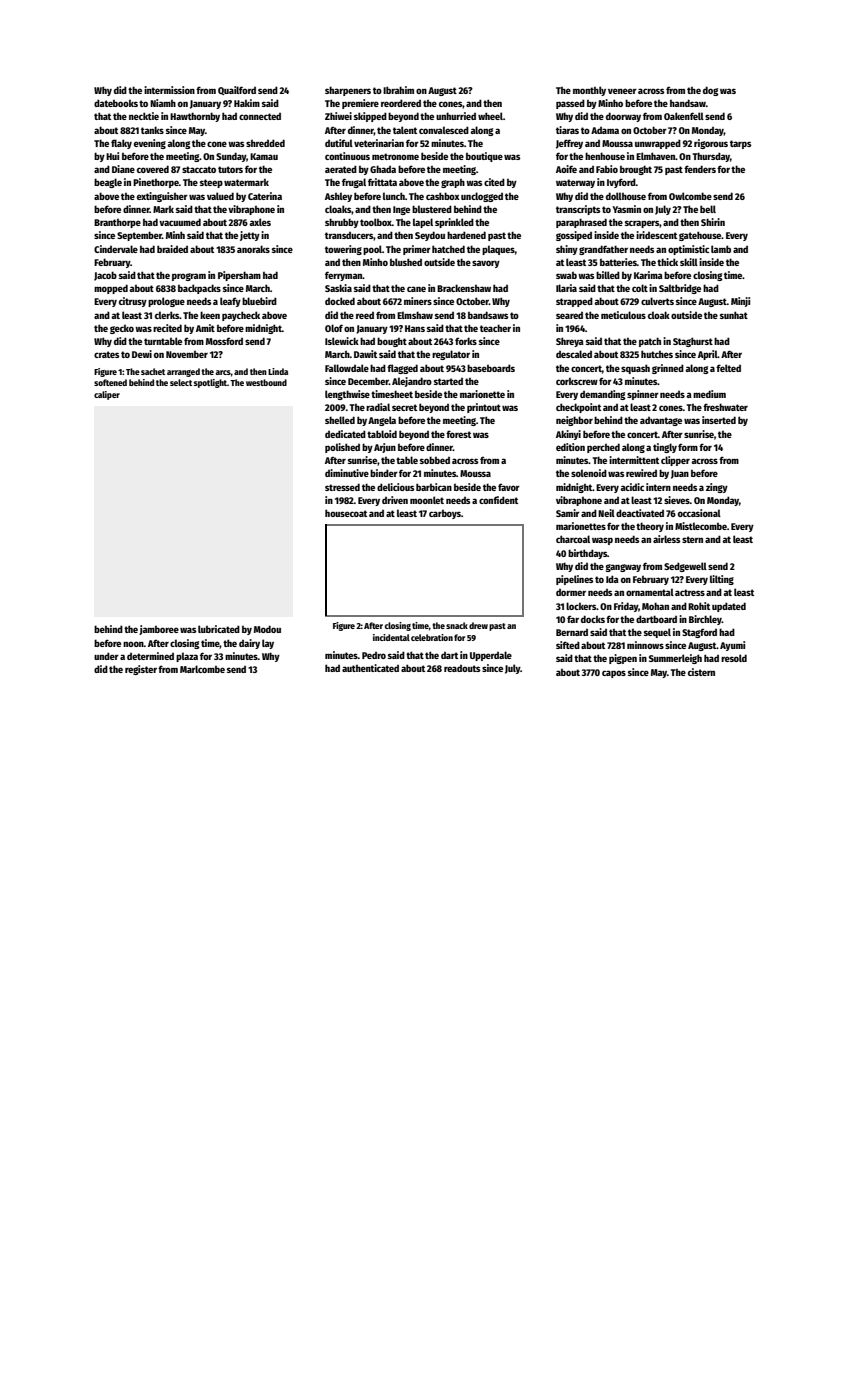 The image size is (849, 1400). What do you see at coordinates (106, 656) in the screenshot?
I see `under` at bounding box center [106, 656].
